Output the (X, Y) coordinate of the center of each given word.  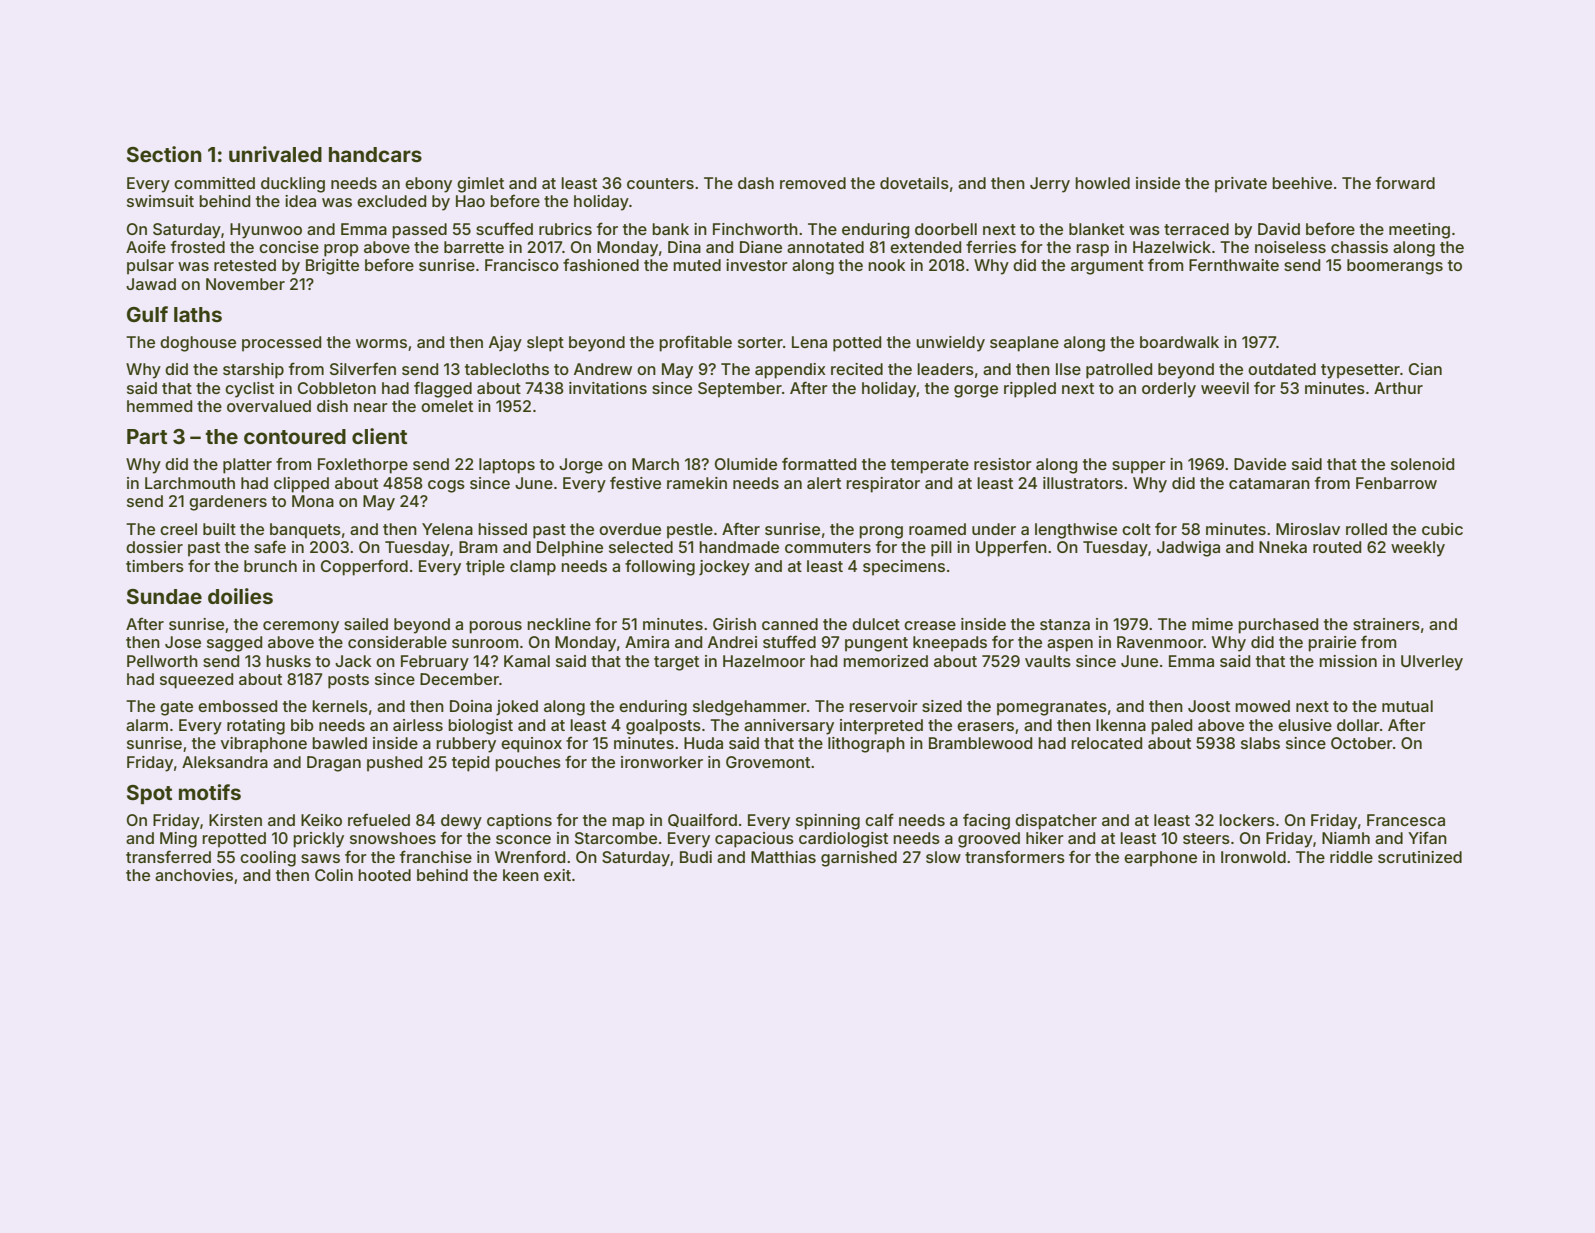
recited (857, 369)
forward (1405, 182)
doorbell (946, 229)
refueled (379, 819)
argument (1107, 267)
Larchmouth (190, 483)
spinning (828, 822)
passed (419, 231)
